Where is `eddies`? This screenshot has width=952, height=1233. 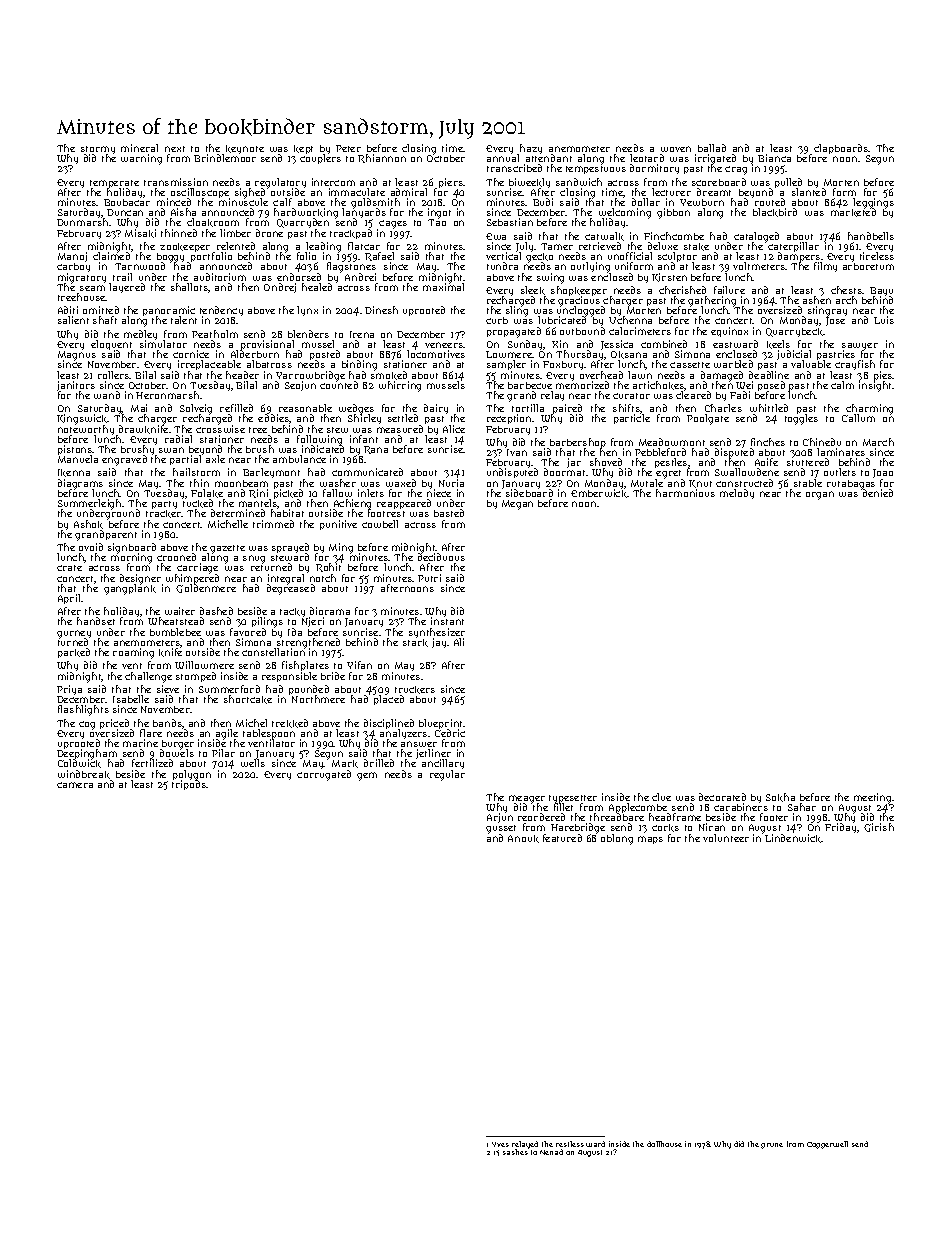 eddies is located at coordinates (273, 418).
